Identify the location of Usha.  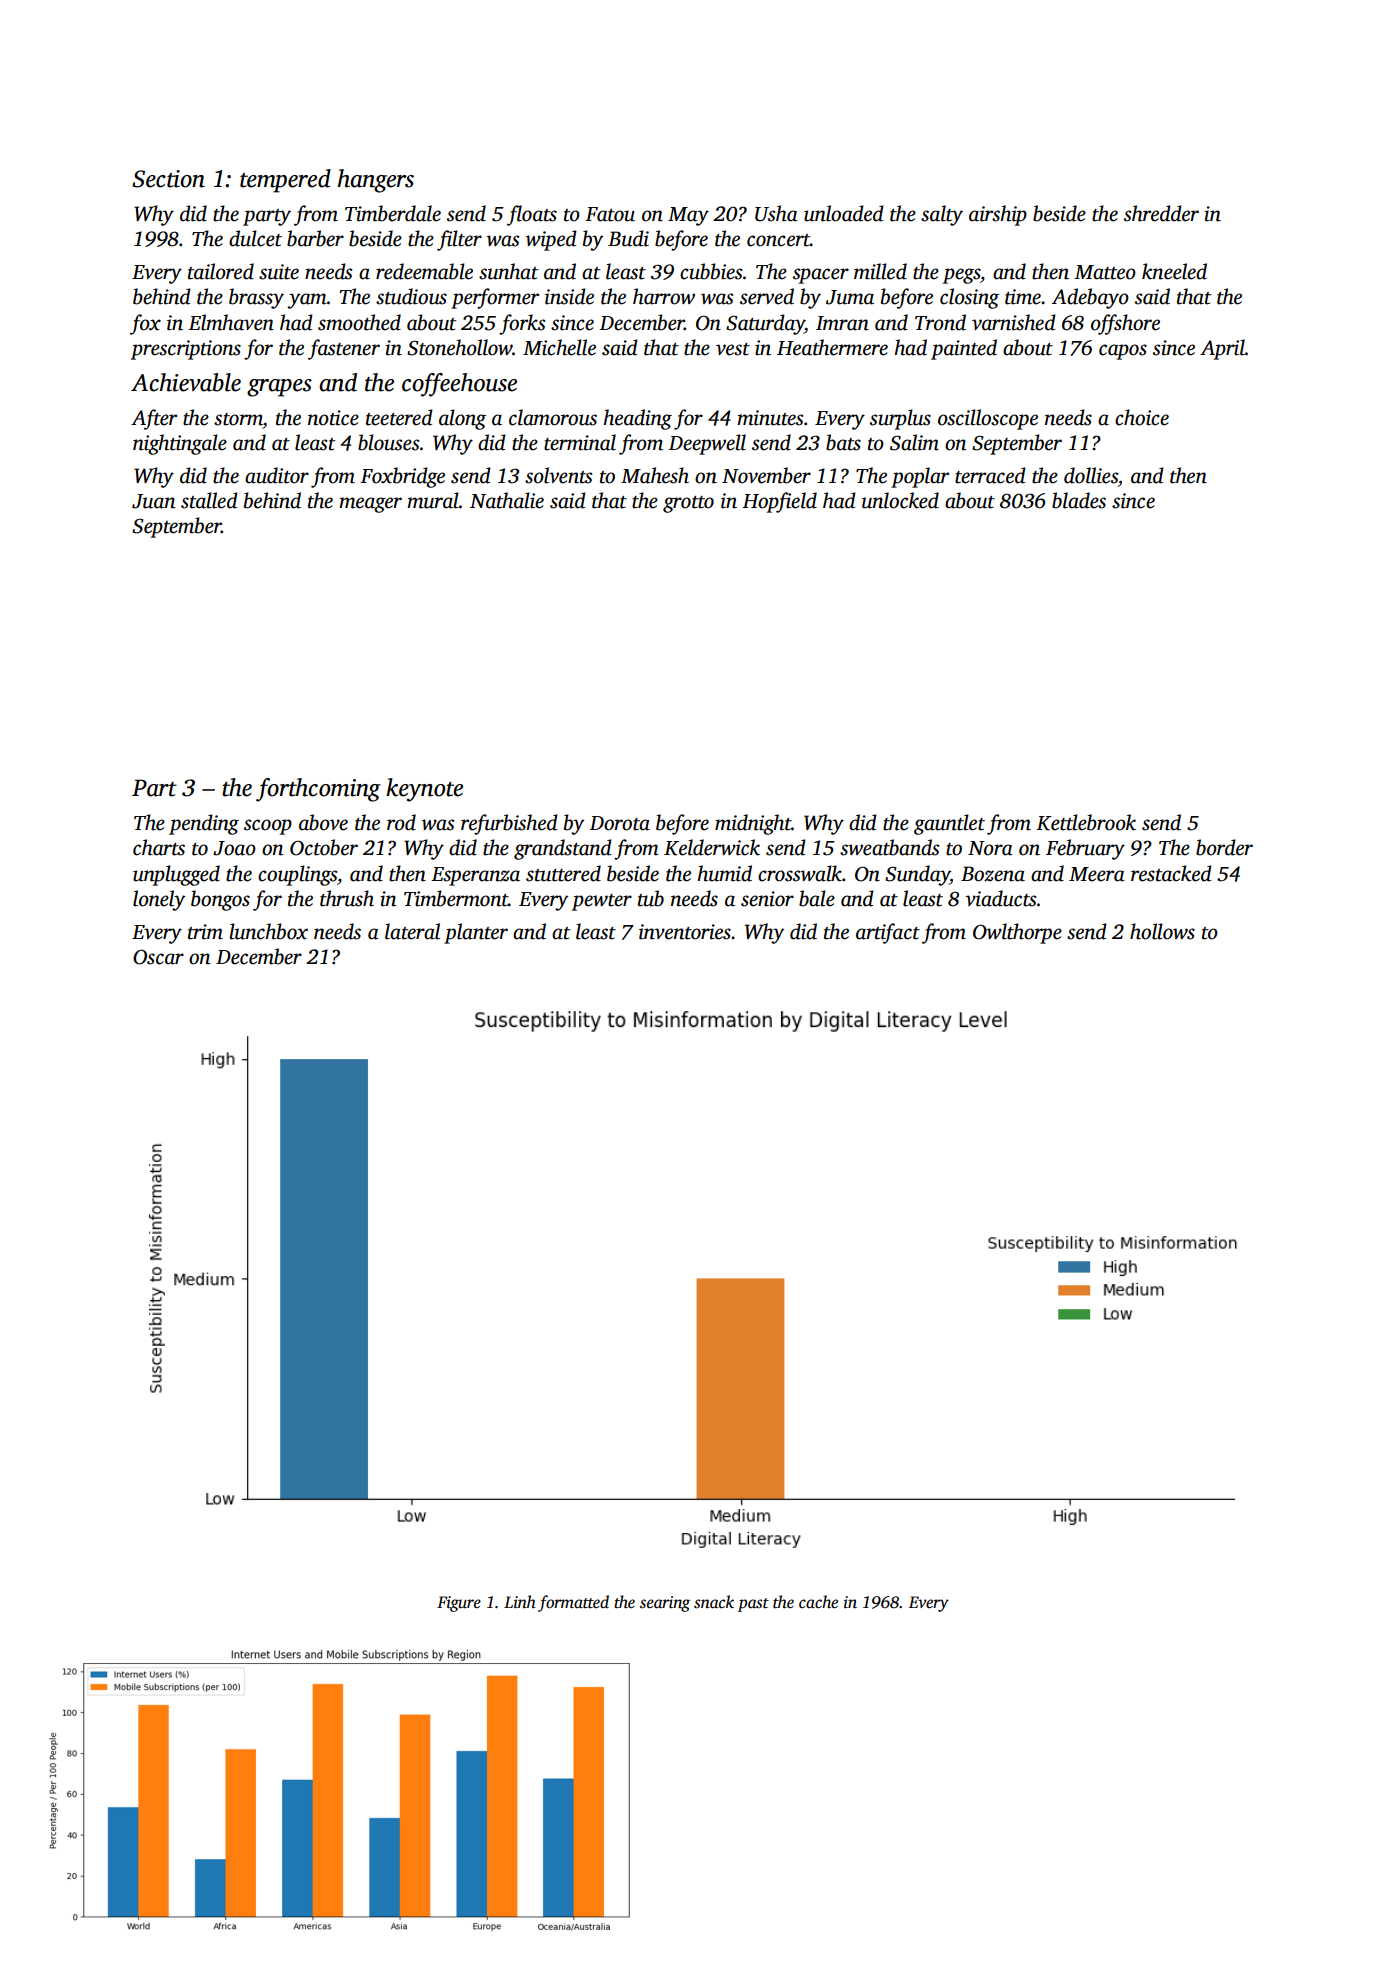
(776, 213).
